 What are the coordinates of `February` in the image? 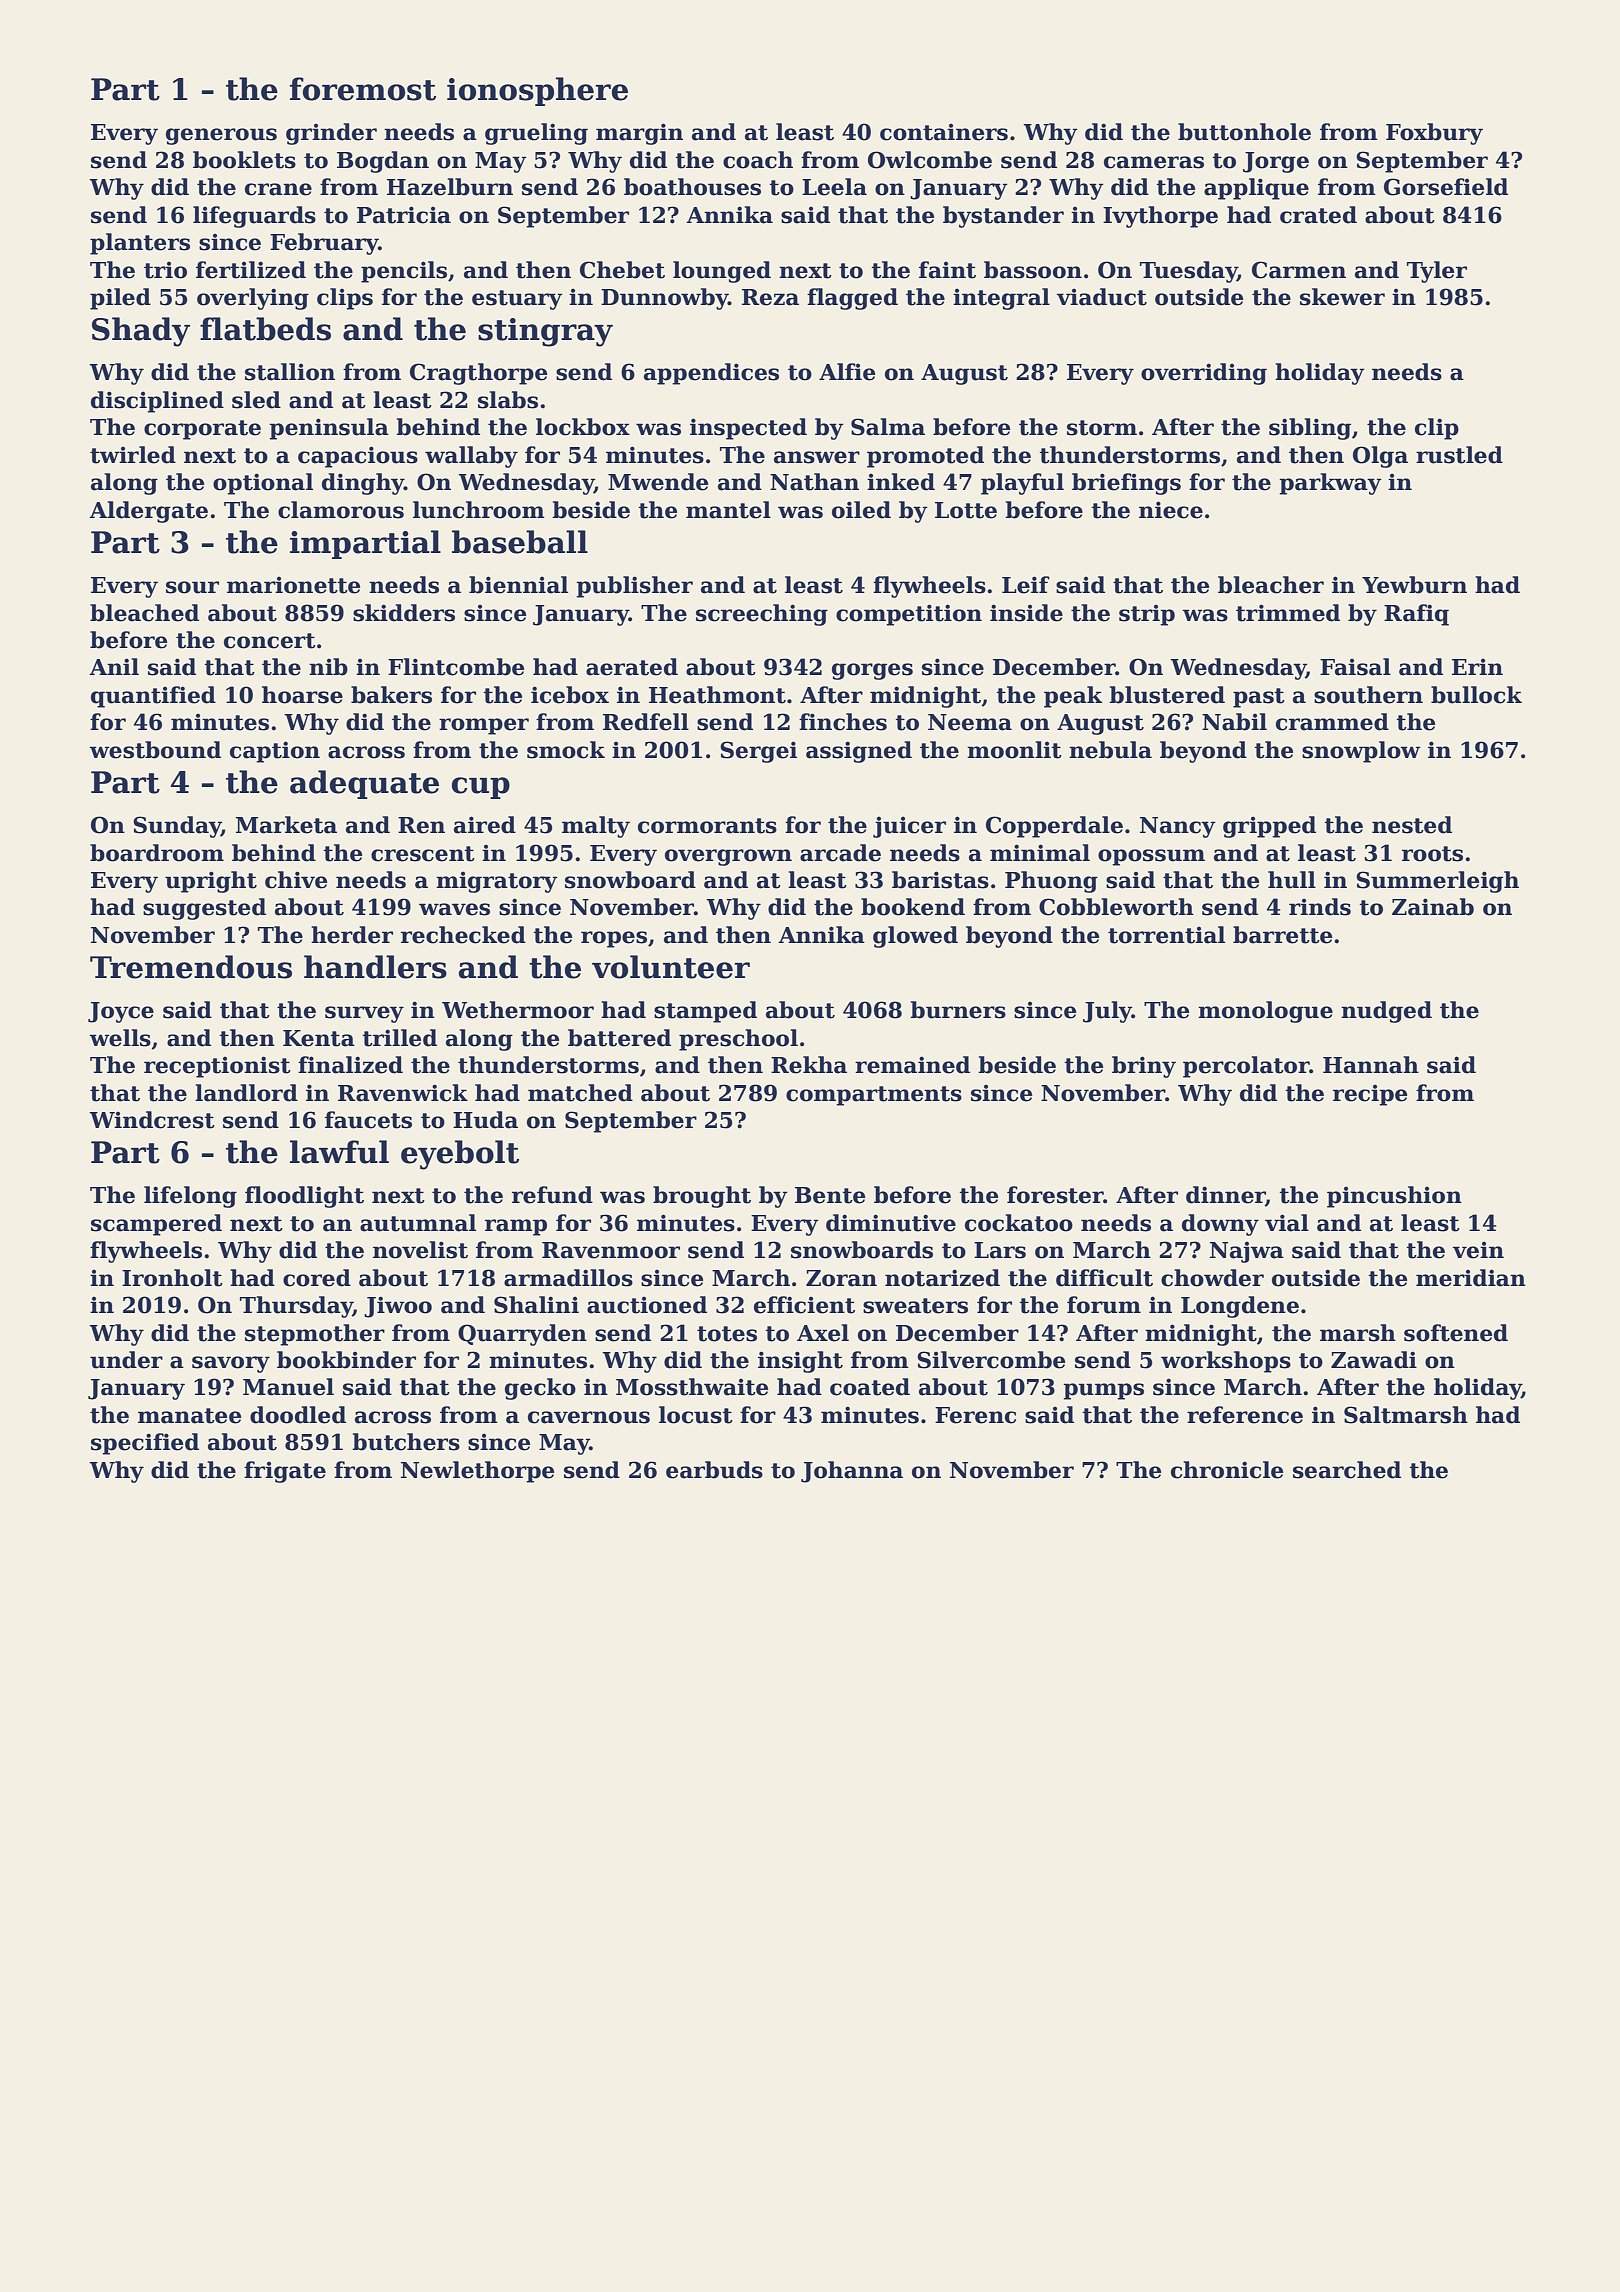 It's located at (324, 244).
